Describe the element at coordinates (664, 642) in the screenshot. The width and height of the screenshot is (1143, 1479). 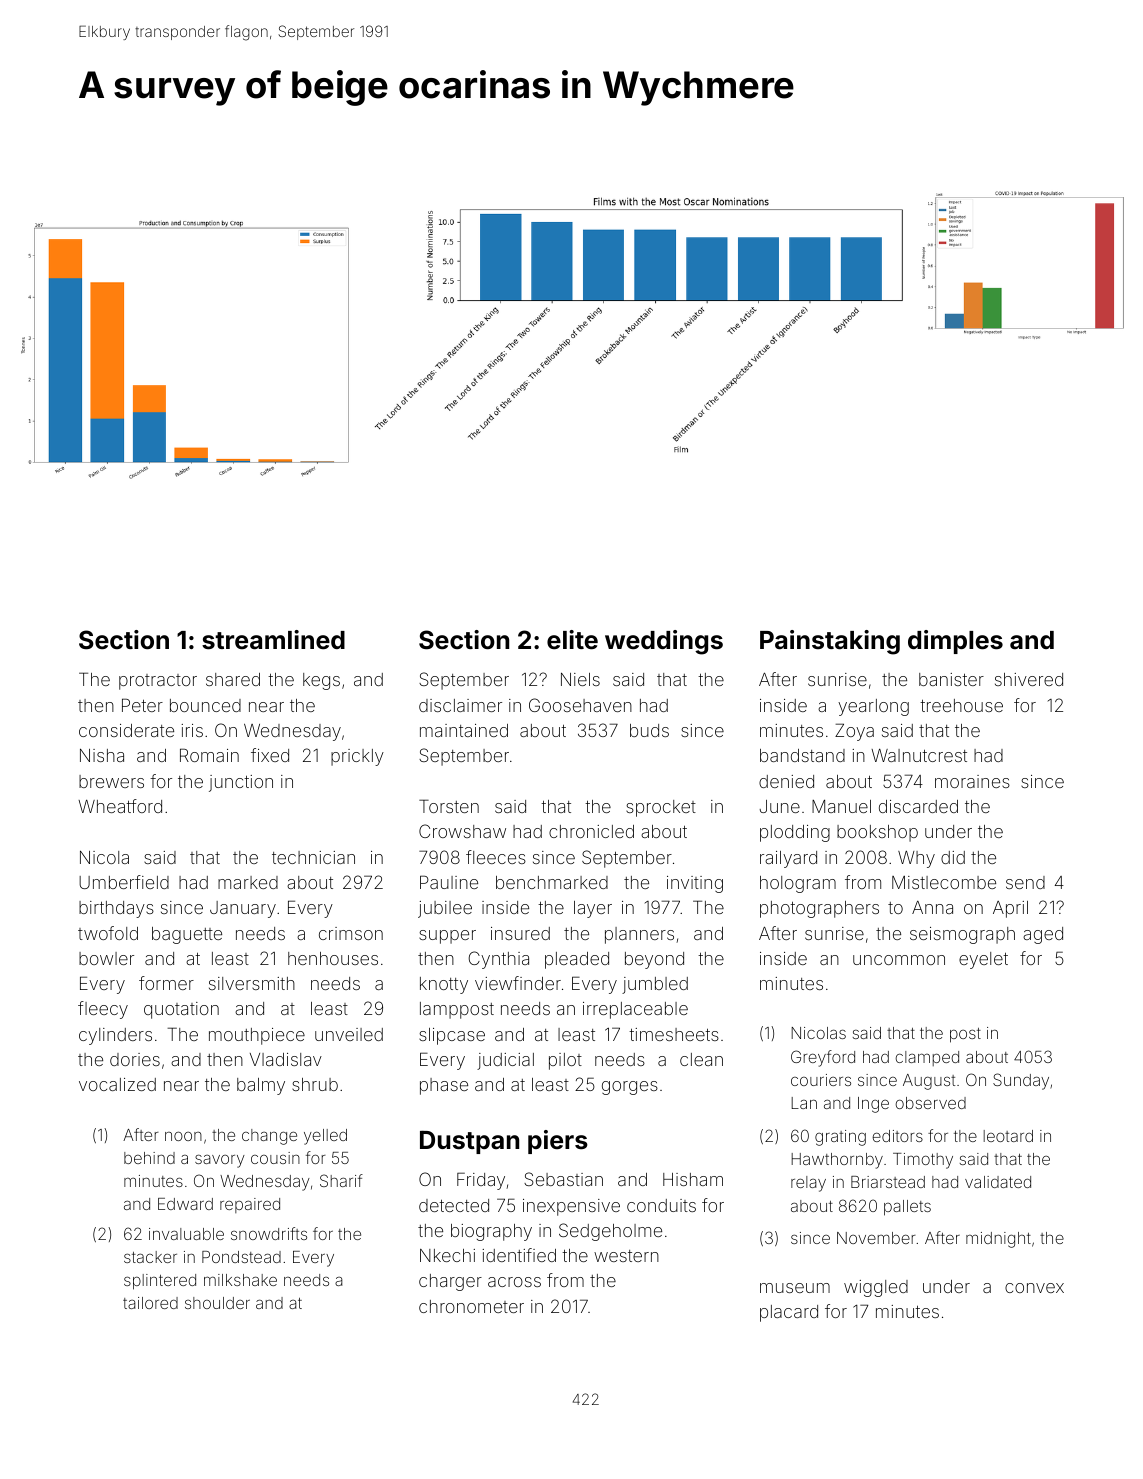
I see `weddings` at that location.
